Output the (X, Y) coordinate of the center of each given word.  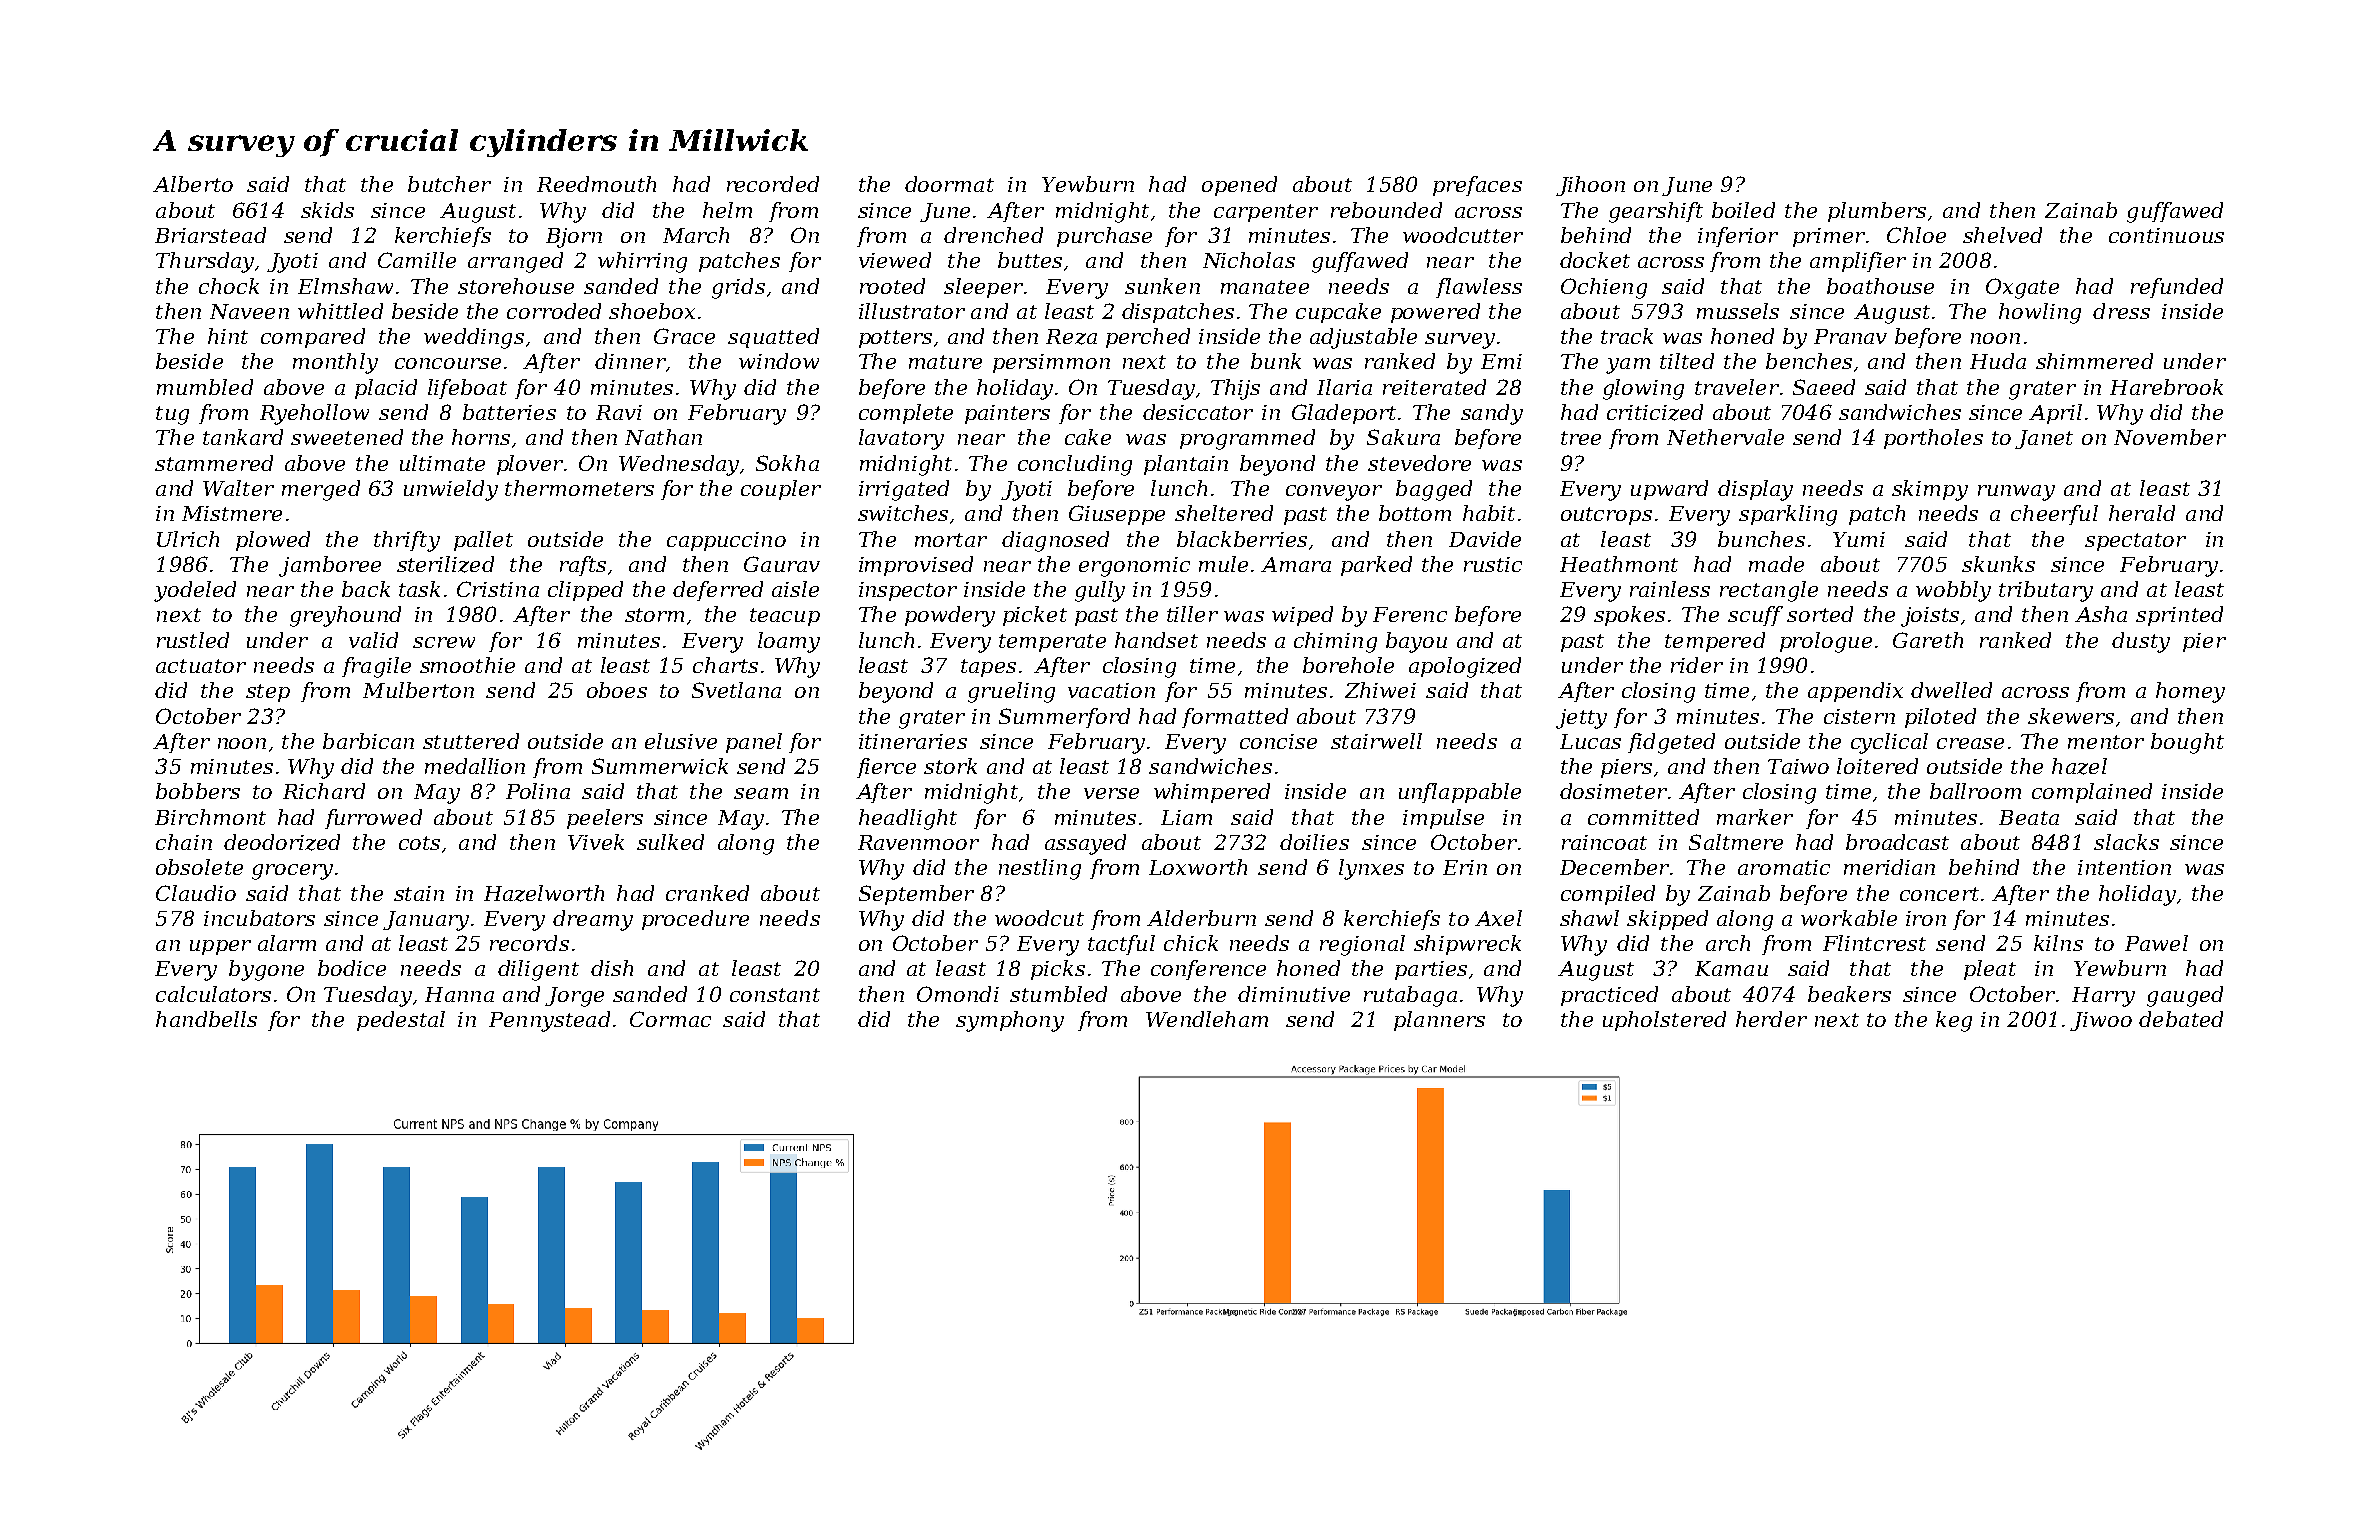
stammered (214, 463)
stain (419, 893)
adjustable (1363, 338)
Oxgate (2022, 288)
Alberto (193, 184)
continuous (2166, 235)
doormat (949, 184)
